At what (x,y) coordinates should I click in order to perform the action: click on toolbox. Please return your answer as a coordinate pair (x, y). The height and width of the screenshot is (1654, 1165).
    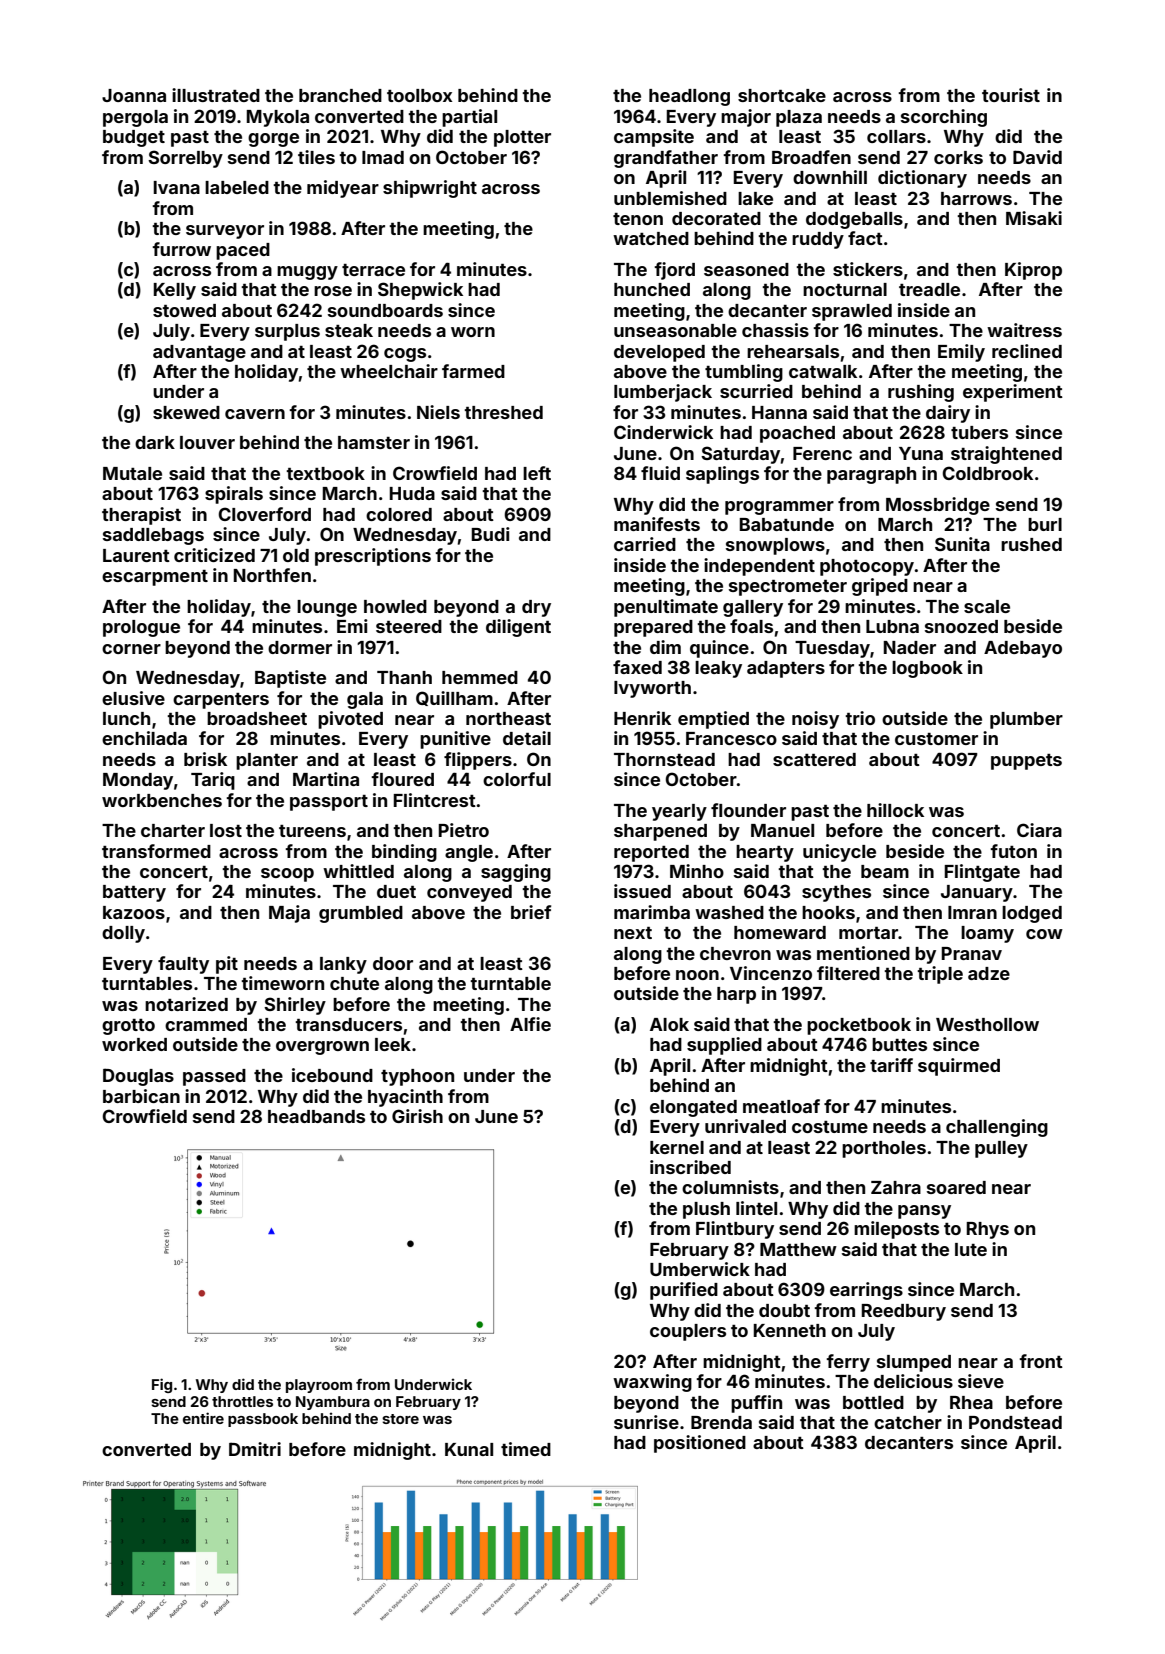
    Looking at the image, I should click on (419, 95).
